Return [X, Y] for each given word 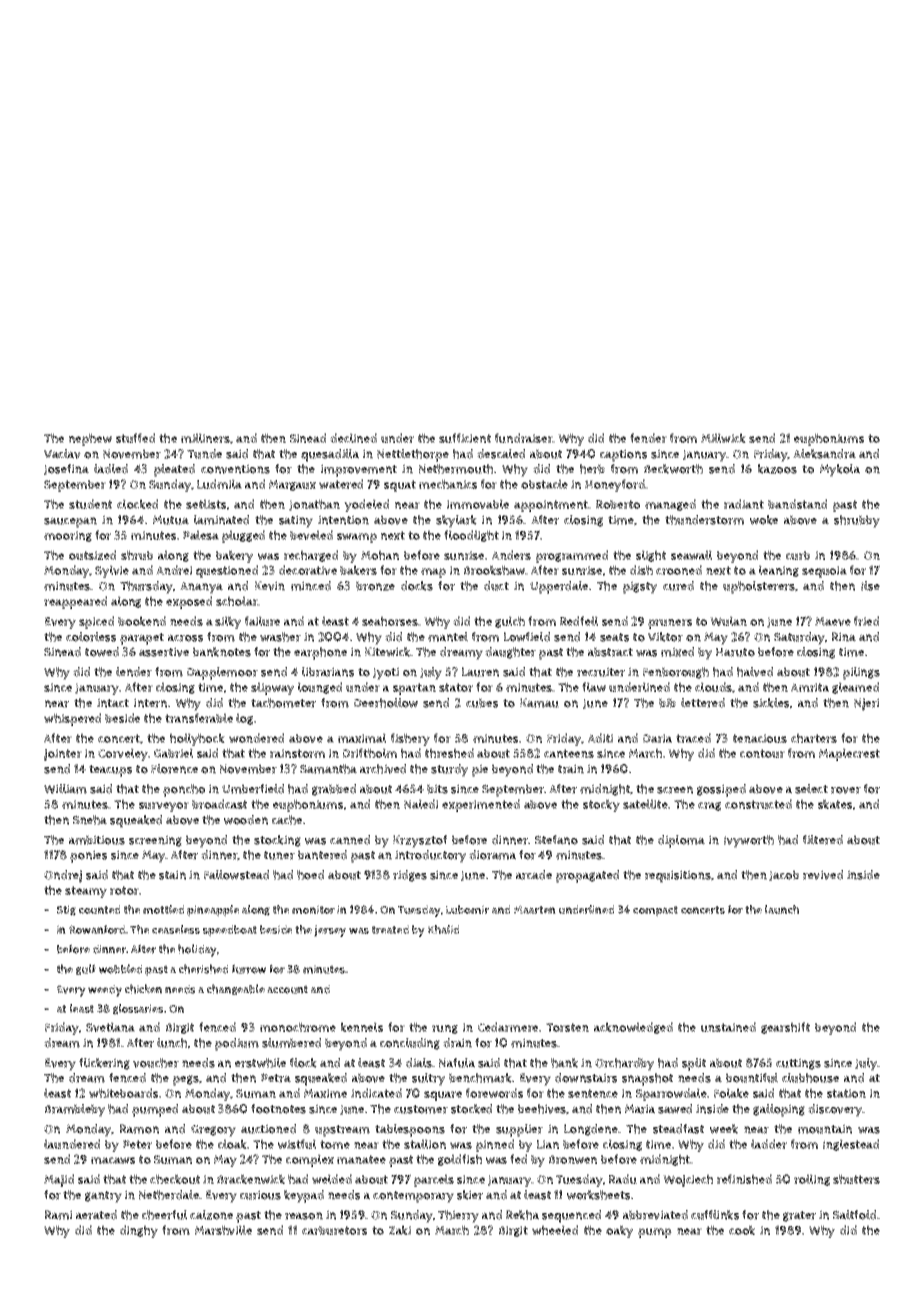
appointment [551, 506]
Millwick [723, 438]
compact [655, 911]
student [90, 504]
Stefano [556, 840]
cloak [232, 1144]
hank [564, 1063]
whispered [72, 719]
